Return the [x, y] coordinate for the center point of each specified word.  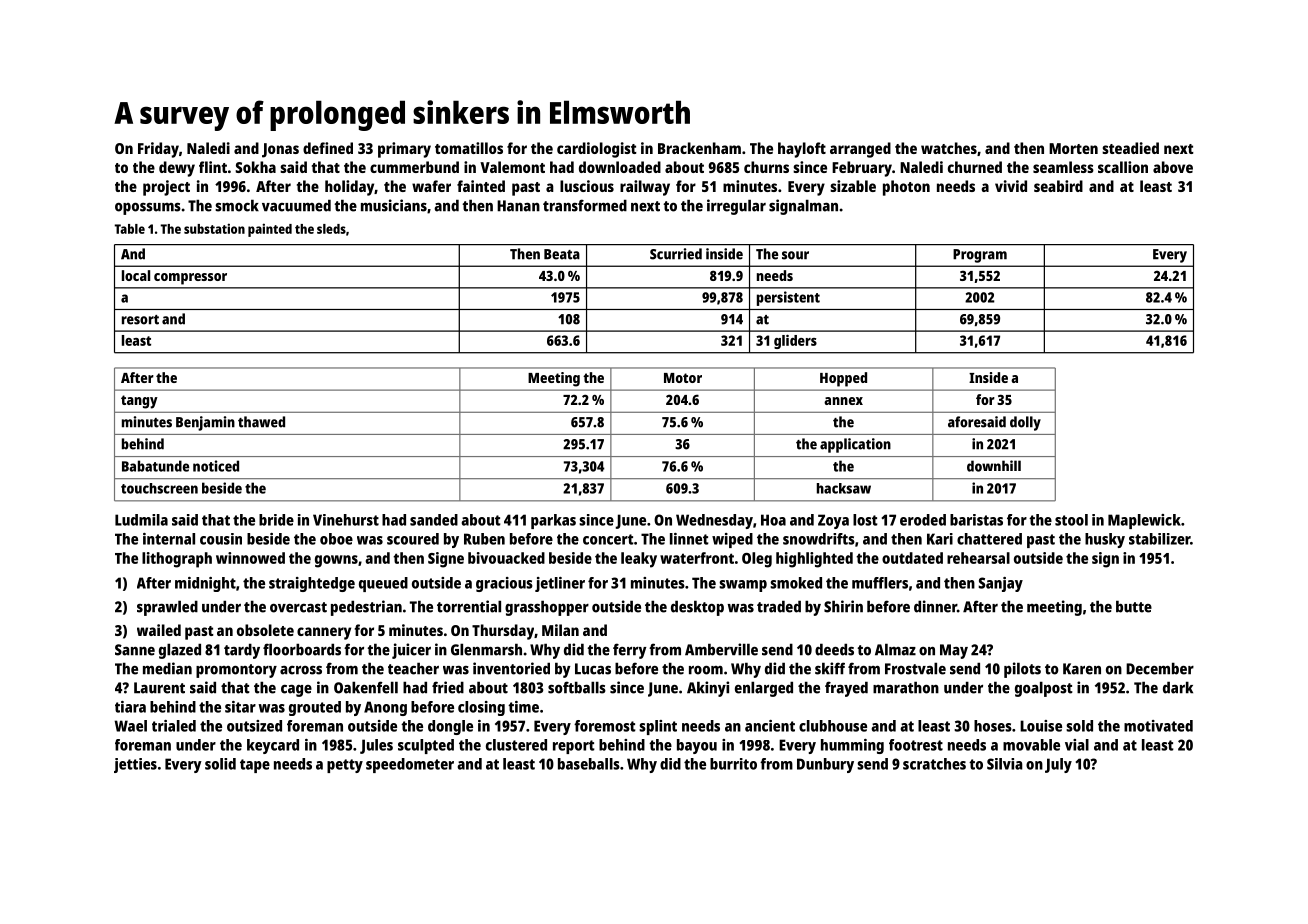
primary [404, 150]
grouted [315, 708]
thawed [261, 422]
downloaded [620, 167]
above [1173, 167]
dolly [1025, 423]
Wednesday [714, 521]
